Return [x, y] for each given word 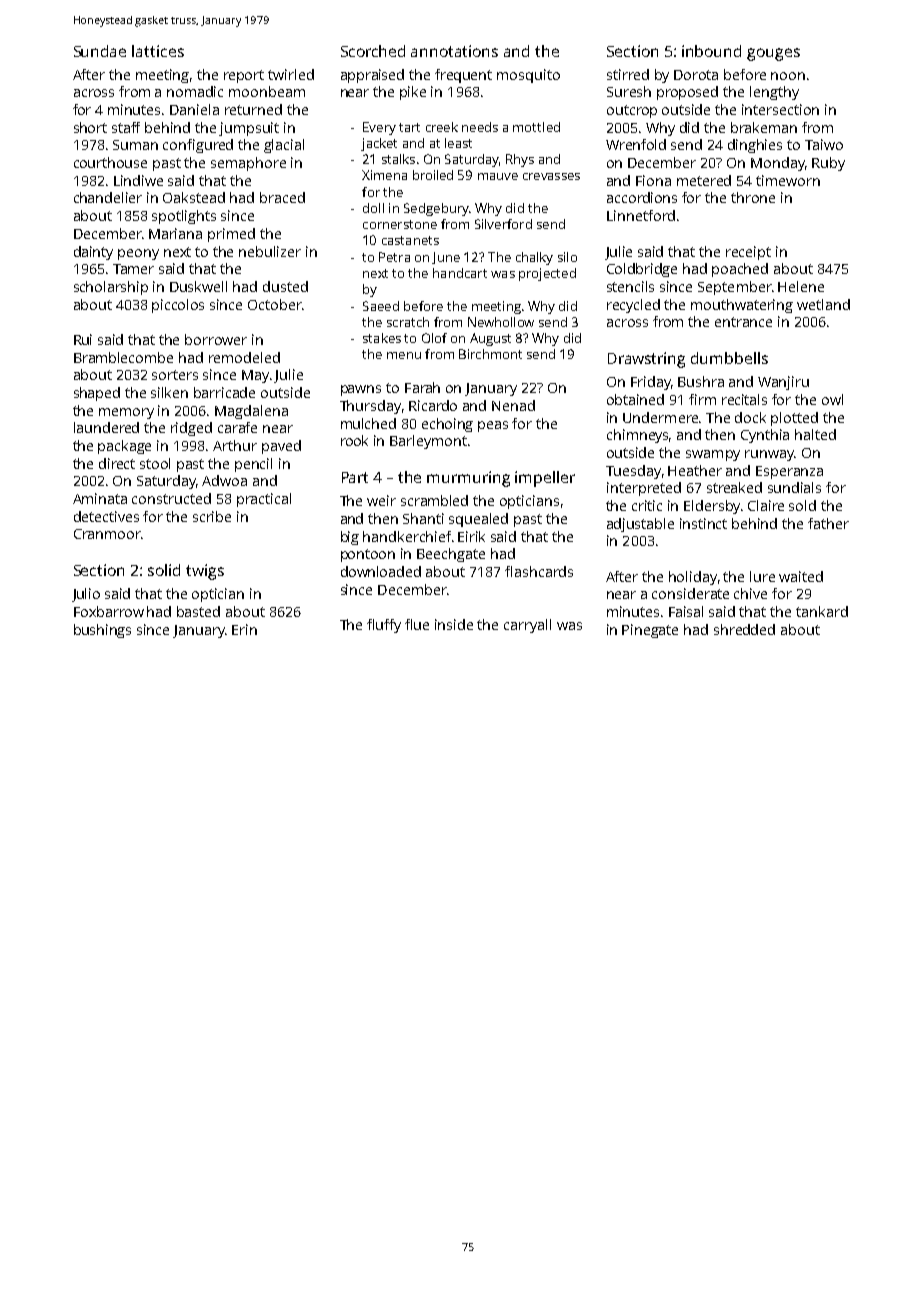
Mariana [175, 233]
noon [788, 76]
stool [155, 463]
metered [704, 180]
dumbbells [729, 358]
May [255, 376]
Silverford [503, 224]
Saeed [381, 306]
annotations [454, 51]
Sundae [100, 51]
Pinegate [650, 631]
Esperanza [789, 472]
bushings [102, 631]
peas [493, 426]
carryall [527, 626]
